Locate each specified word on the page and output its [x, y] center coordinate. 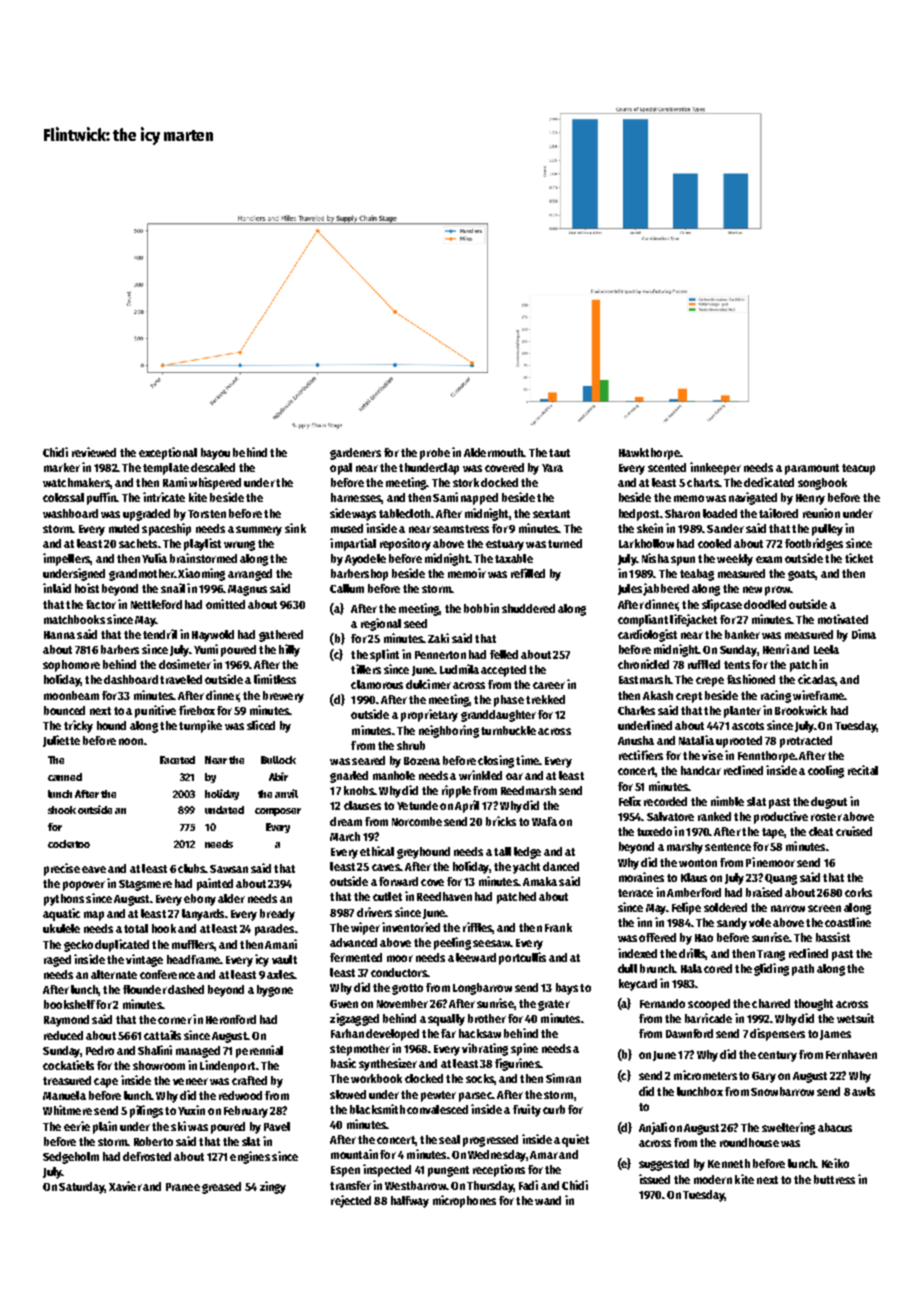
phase [509, 701]
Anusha [636, 740]
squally [446, 1020]
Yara [552, 468]
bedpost [639, 515]
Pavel [277, 1126]
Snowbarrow [782, 1091]
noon [131, 741]
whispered [215, 483]
